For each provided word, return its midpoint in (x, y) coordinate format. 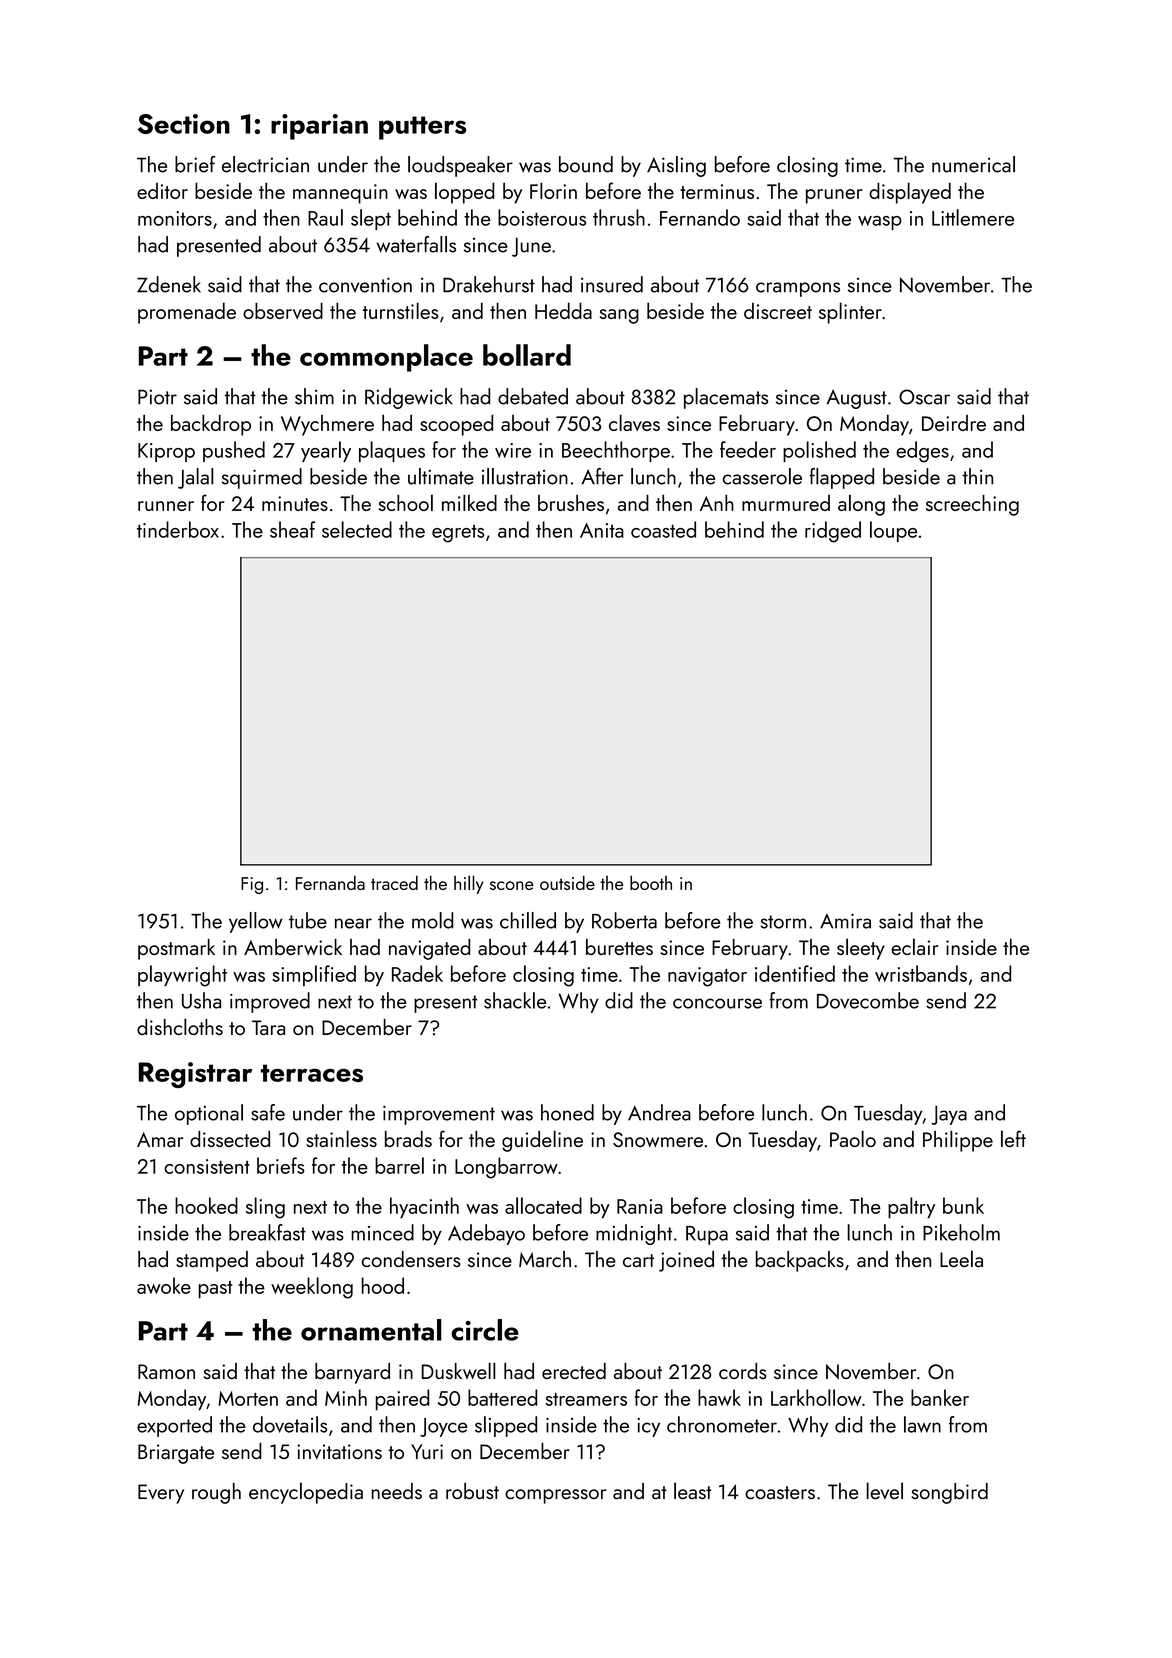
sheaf (292, 529)
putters (422, 128)
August (856, 399)
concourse (717, 1003)
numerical (973, 164)
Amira (845, 921)
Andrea (659, 1112)
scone (512, 885)
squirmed (262, 478)
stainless (341, 1138)
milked (469, 502)
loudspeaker (460, 166)
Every (161, 1494)
